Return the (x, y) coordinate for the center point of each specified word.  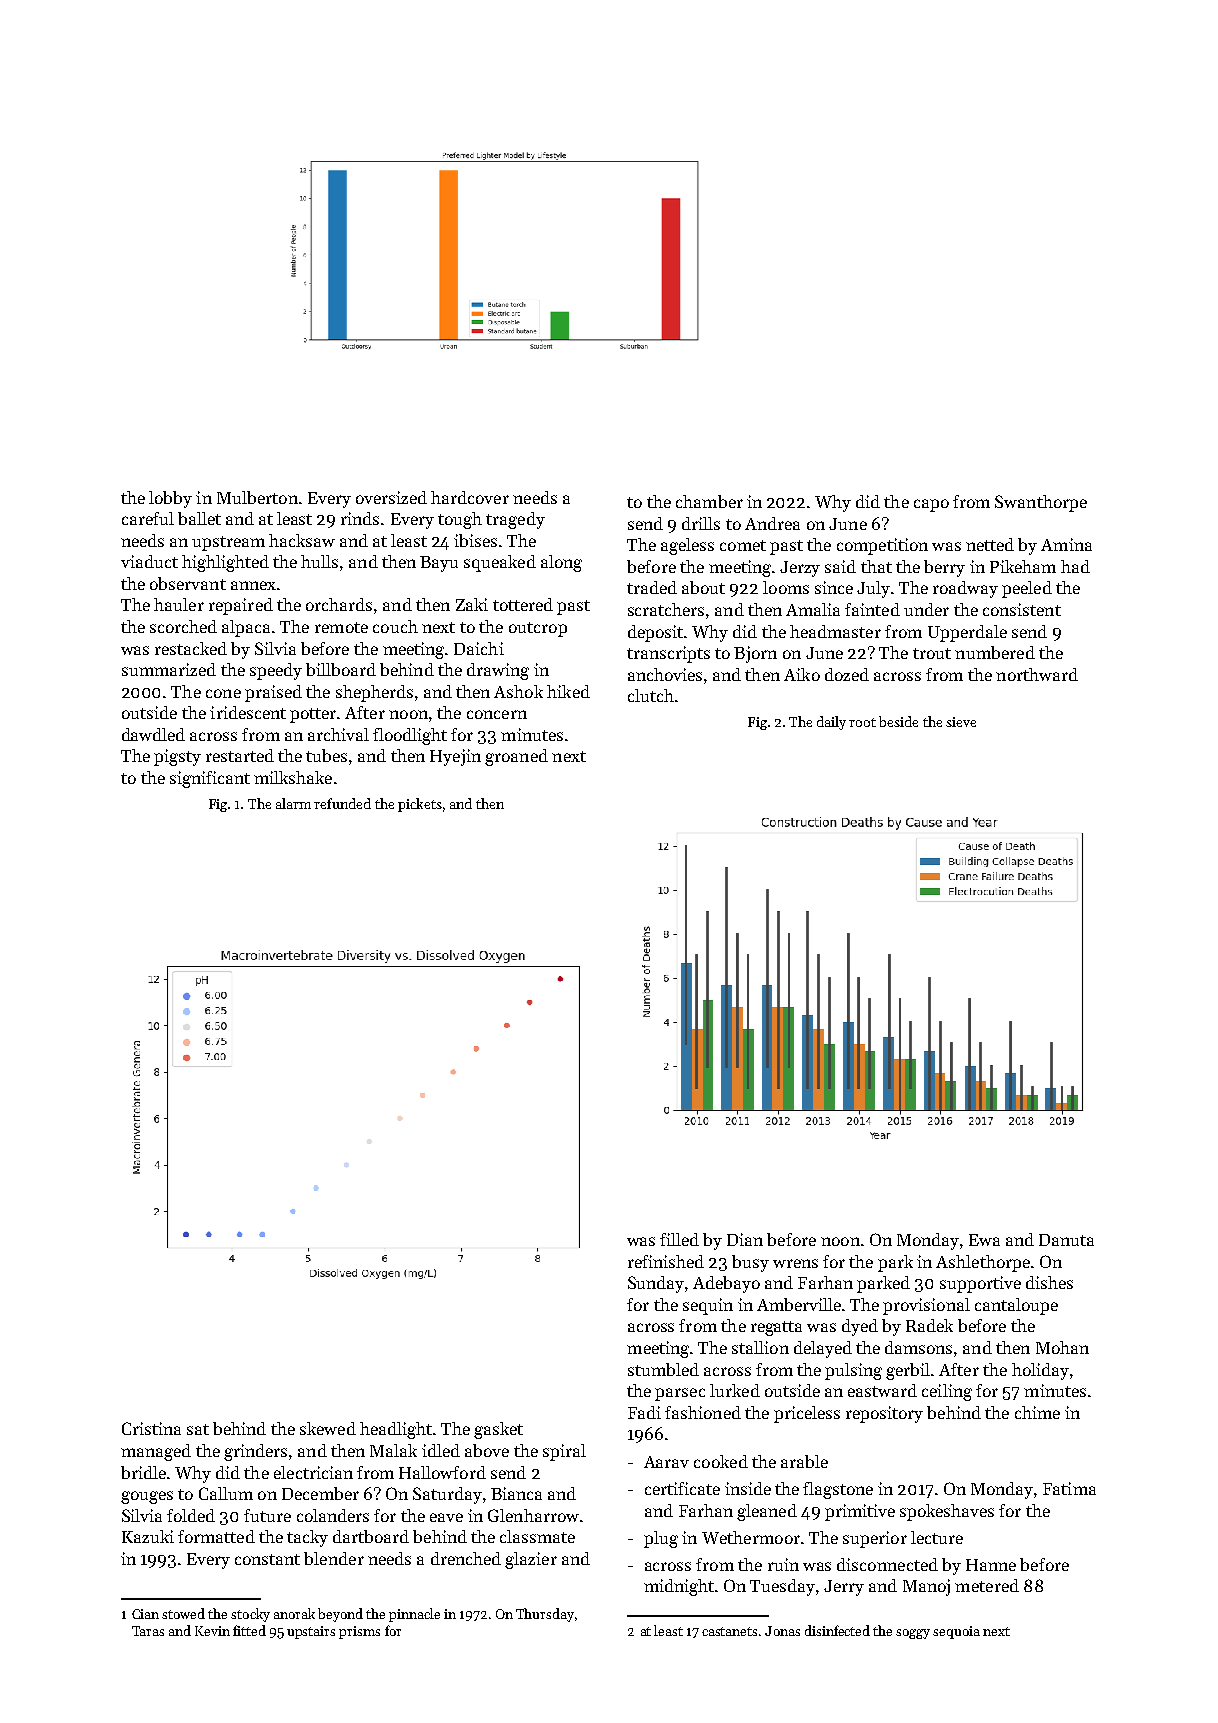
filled (679, 1239)
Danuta (1066, 1240)
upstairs (311, 1632)
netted (990, 544)
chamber (709, 501)
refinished (666, 1261)
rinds (360, 518)
